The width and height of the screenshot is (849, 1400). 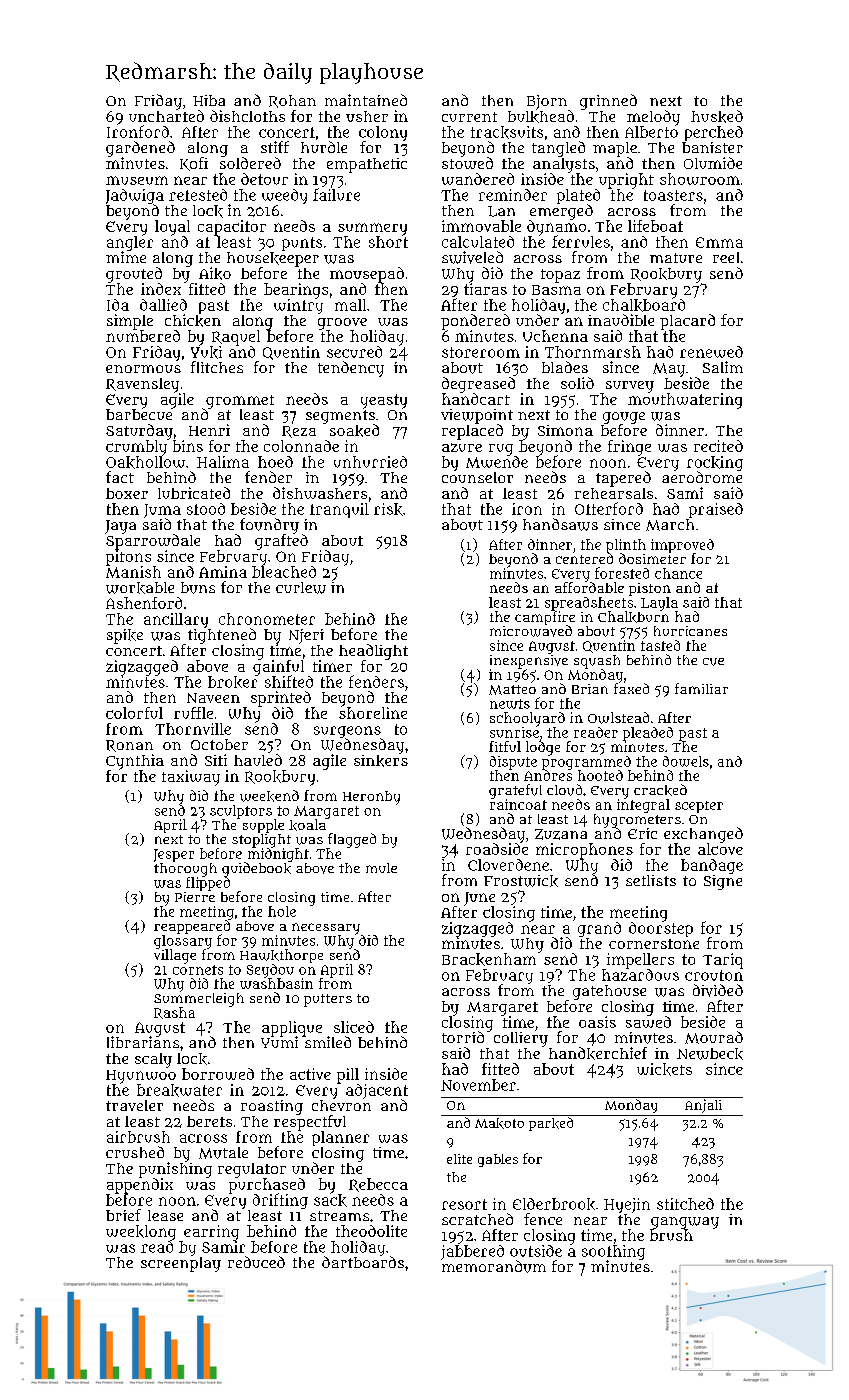 What do you see at coordinates (477, 416) in the screenshot?
I see `viewpoint` at bounding box center [477, 416].
